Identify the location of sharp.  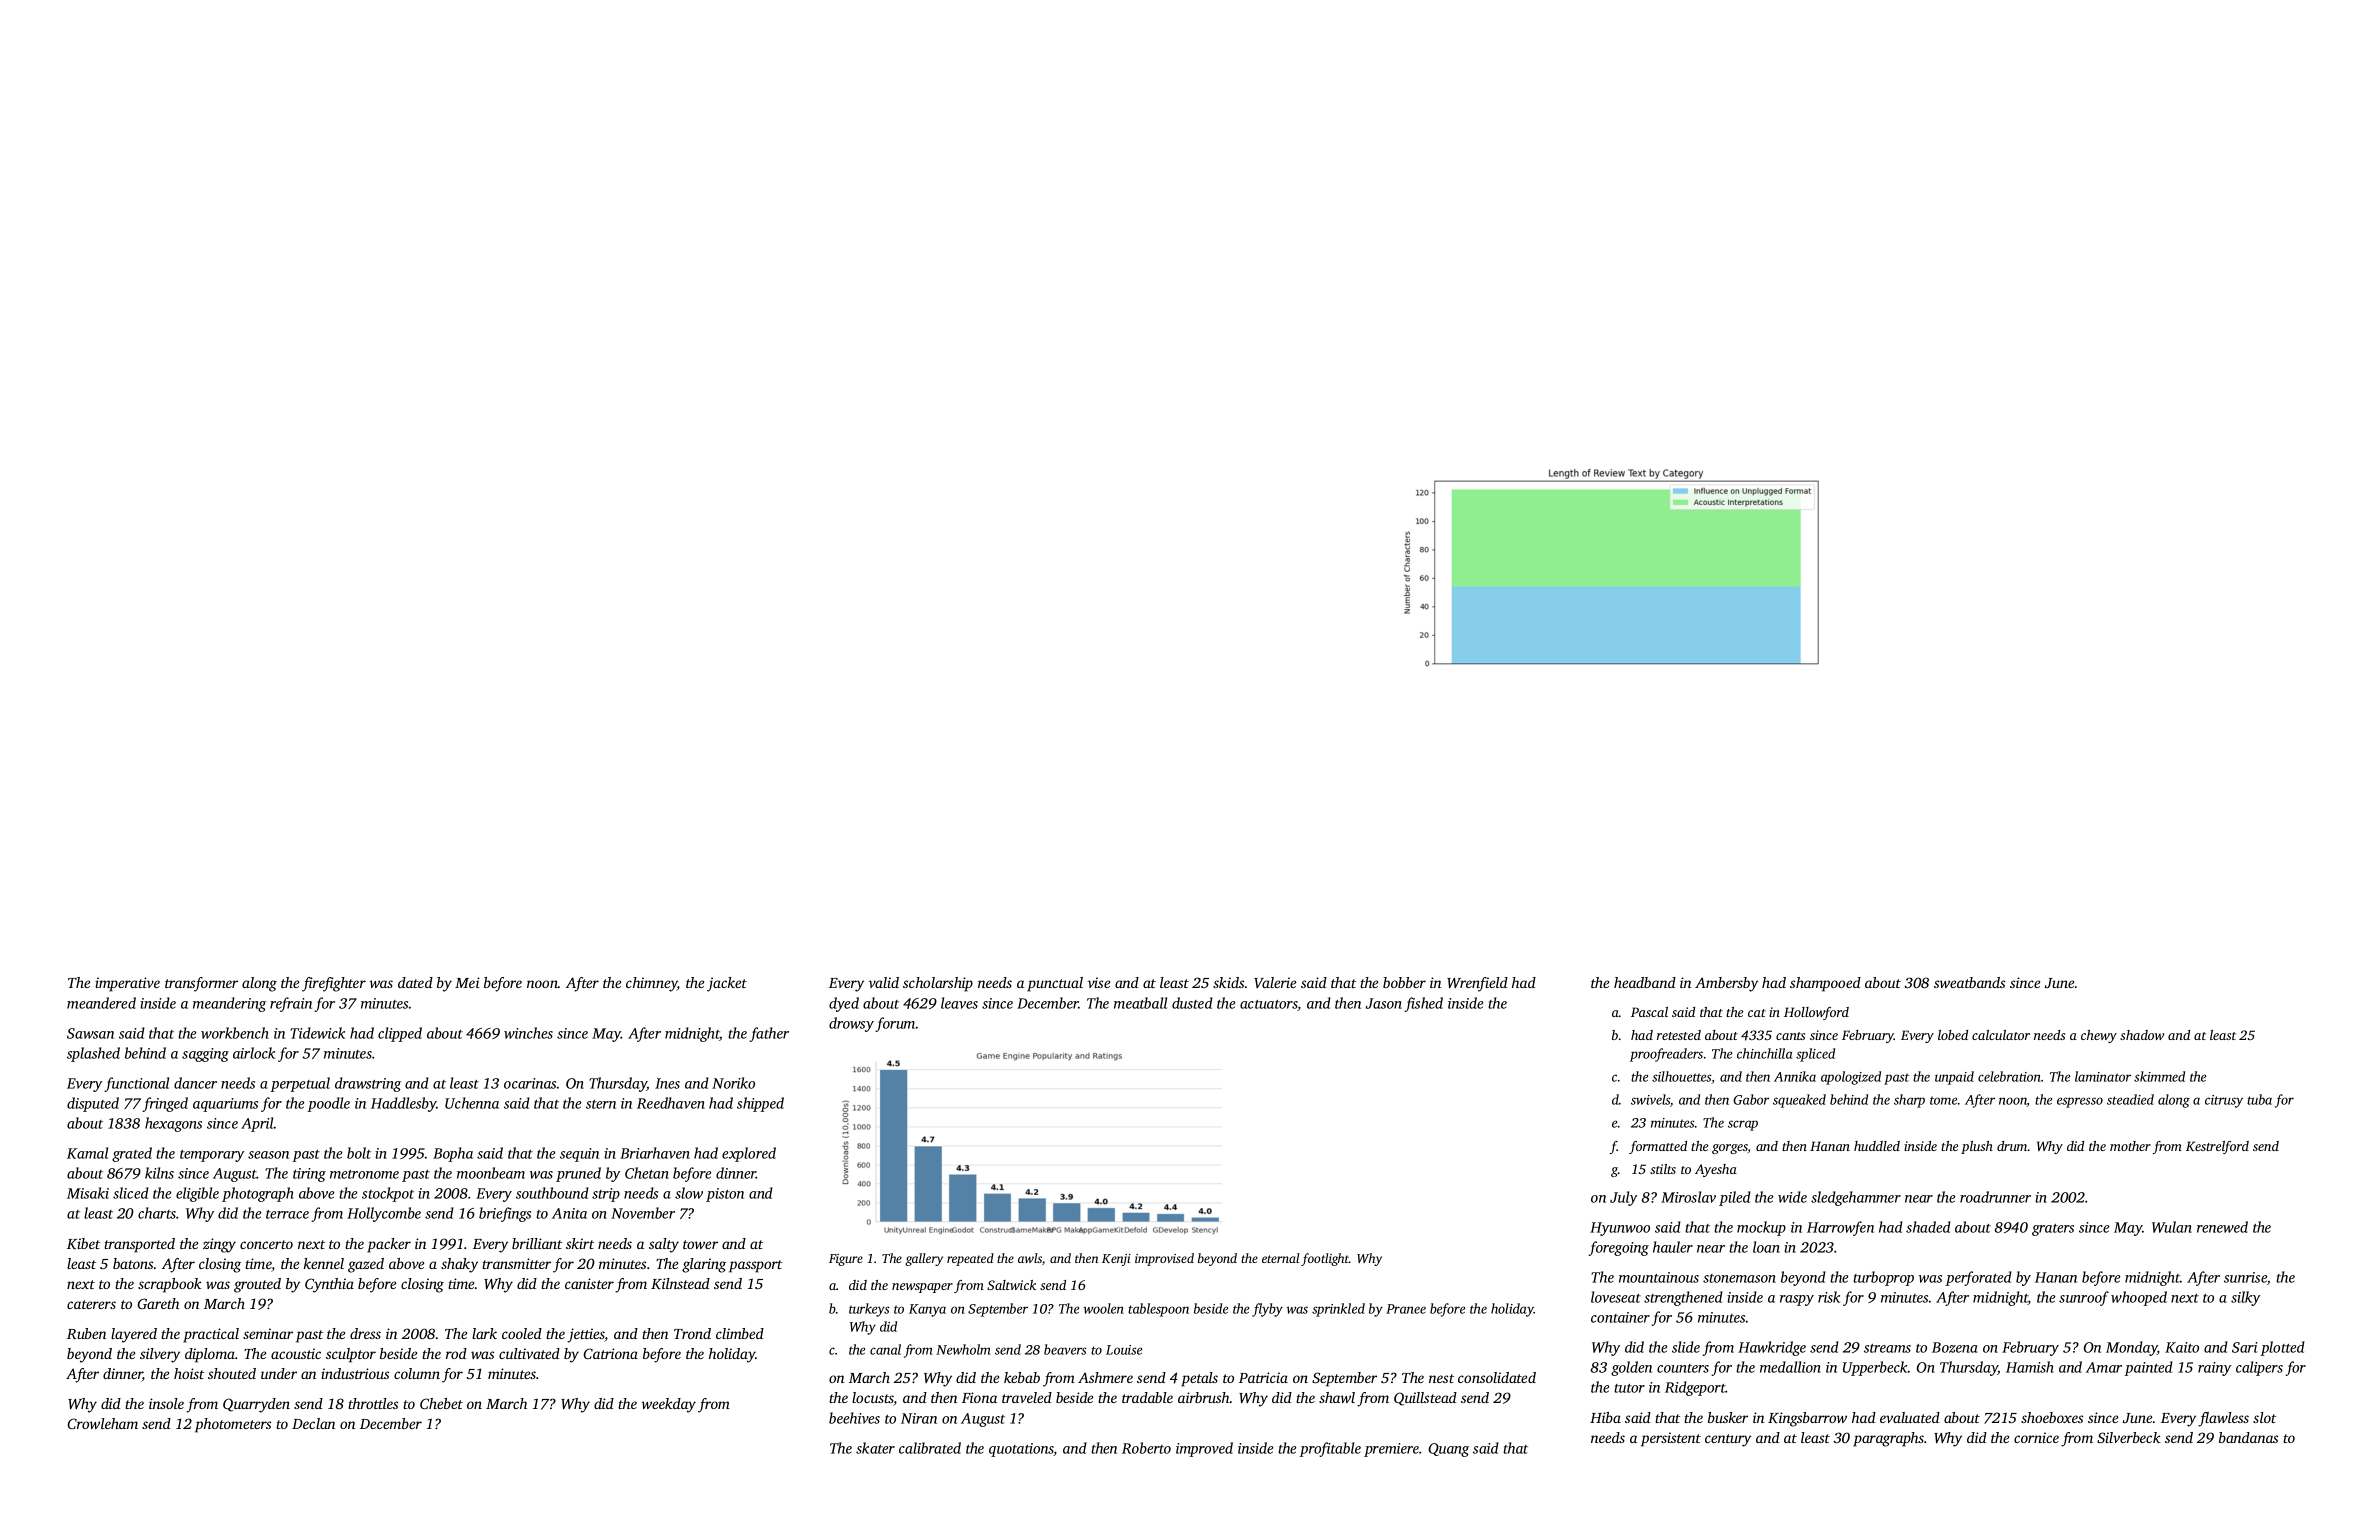
(1909, 1101).
